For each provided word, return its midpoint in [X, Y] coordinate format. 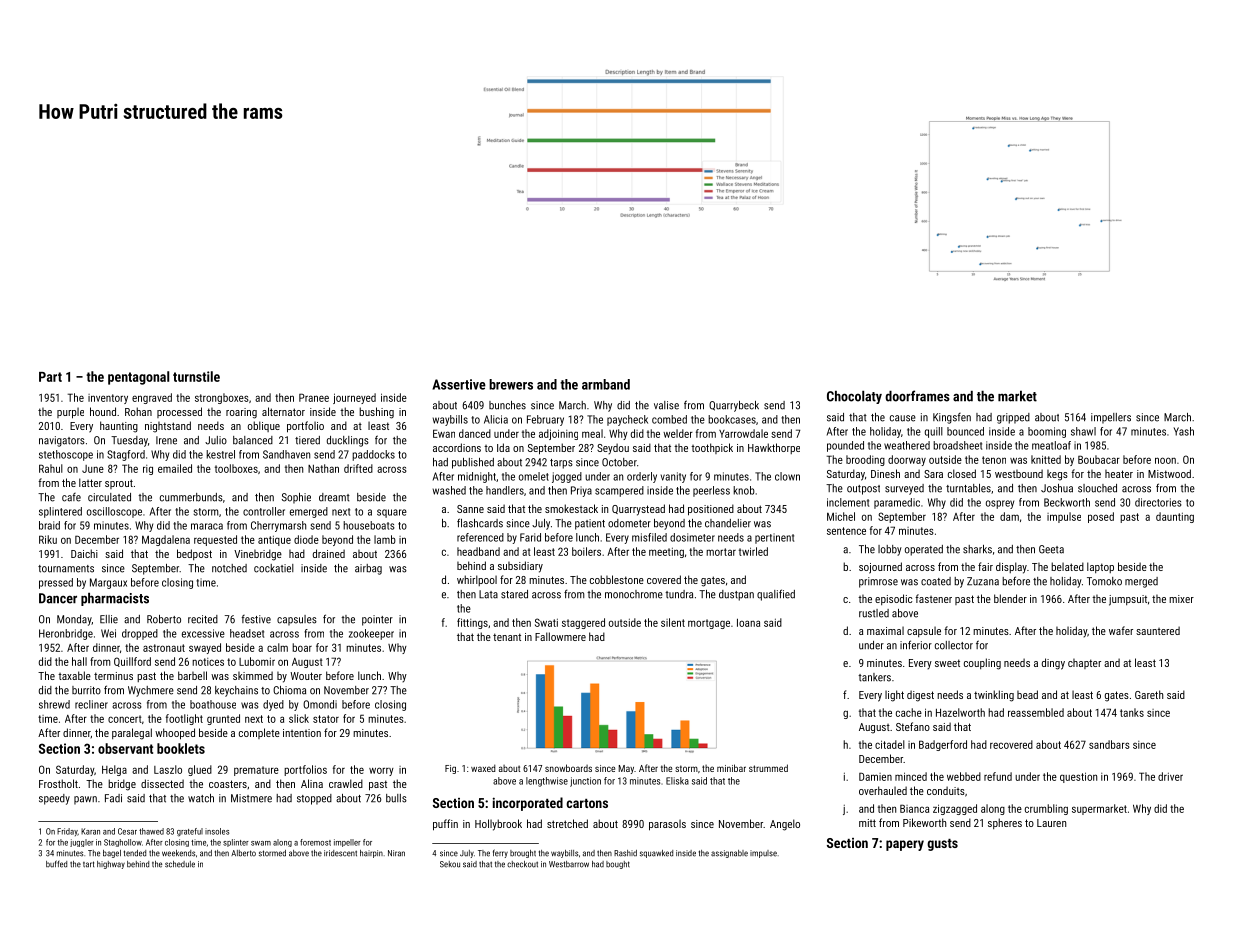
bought [618, 865]
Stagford [126, 455]
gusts [942, 845]
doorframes [917, 396]
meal [592, 433]
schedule [180, 864]
